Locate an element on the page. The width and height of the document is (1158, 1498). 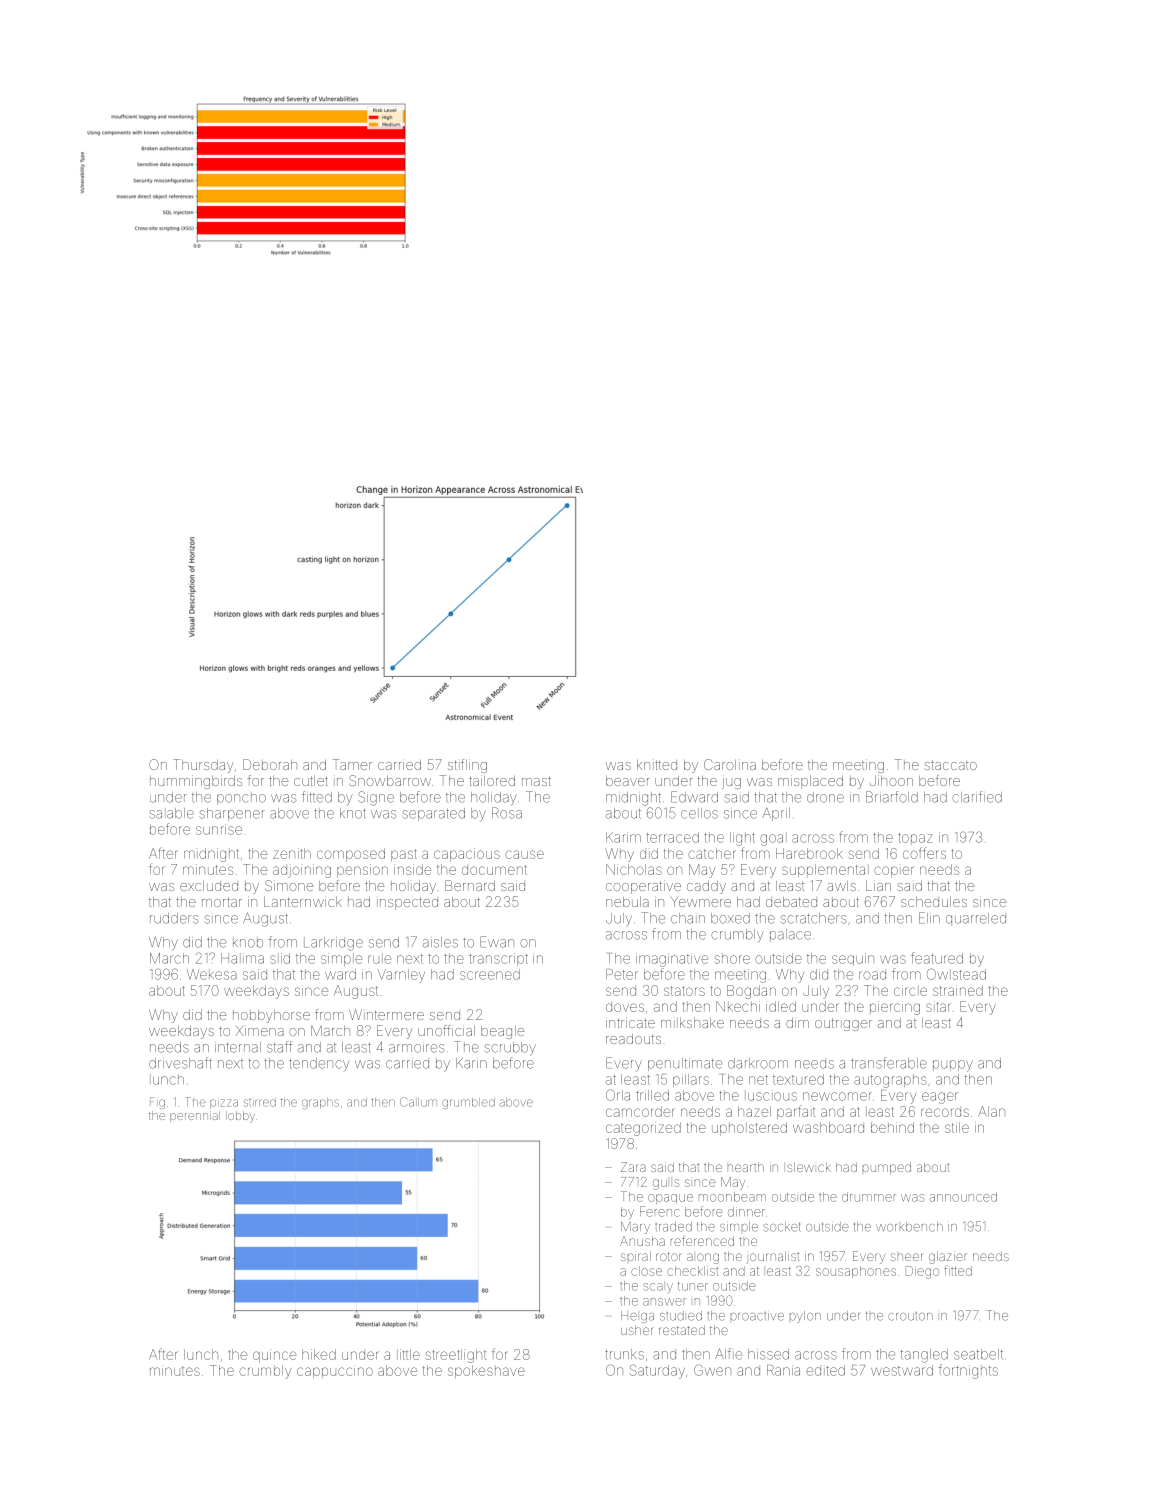
transcript is located at coordinates (498, 959).
